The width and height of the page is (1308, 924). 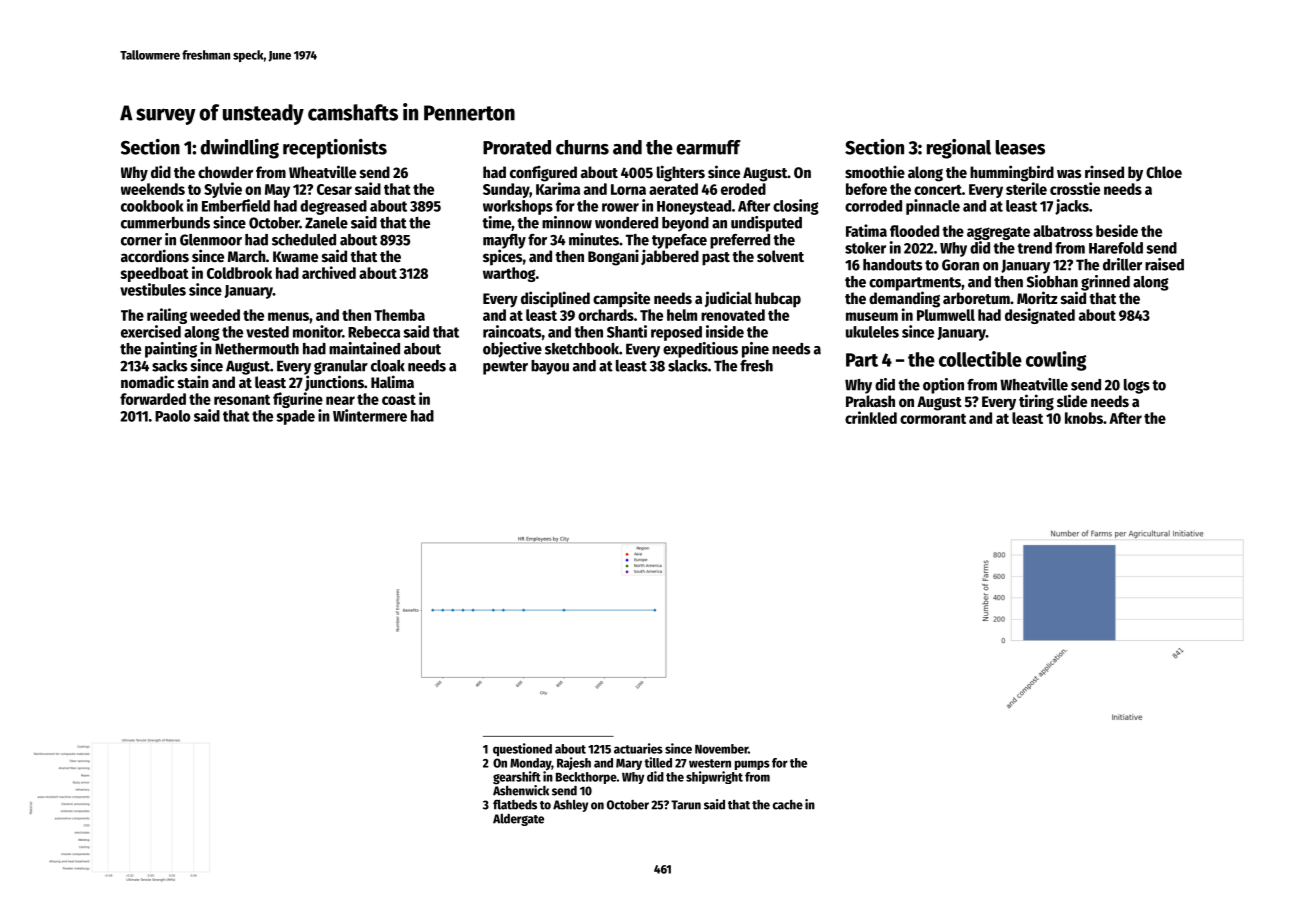 I want to click on knobs, so click(x=1084, y=418).
